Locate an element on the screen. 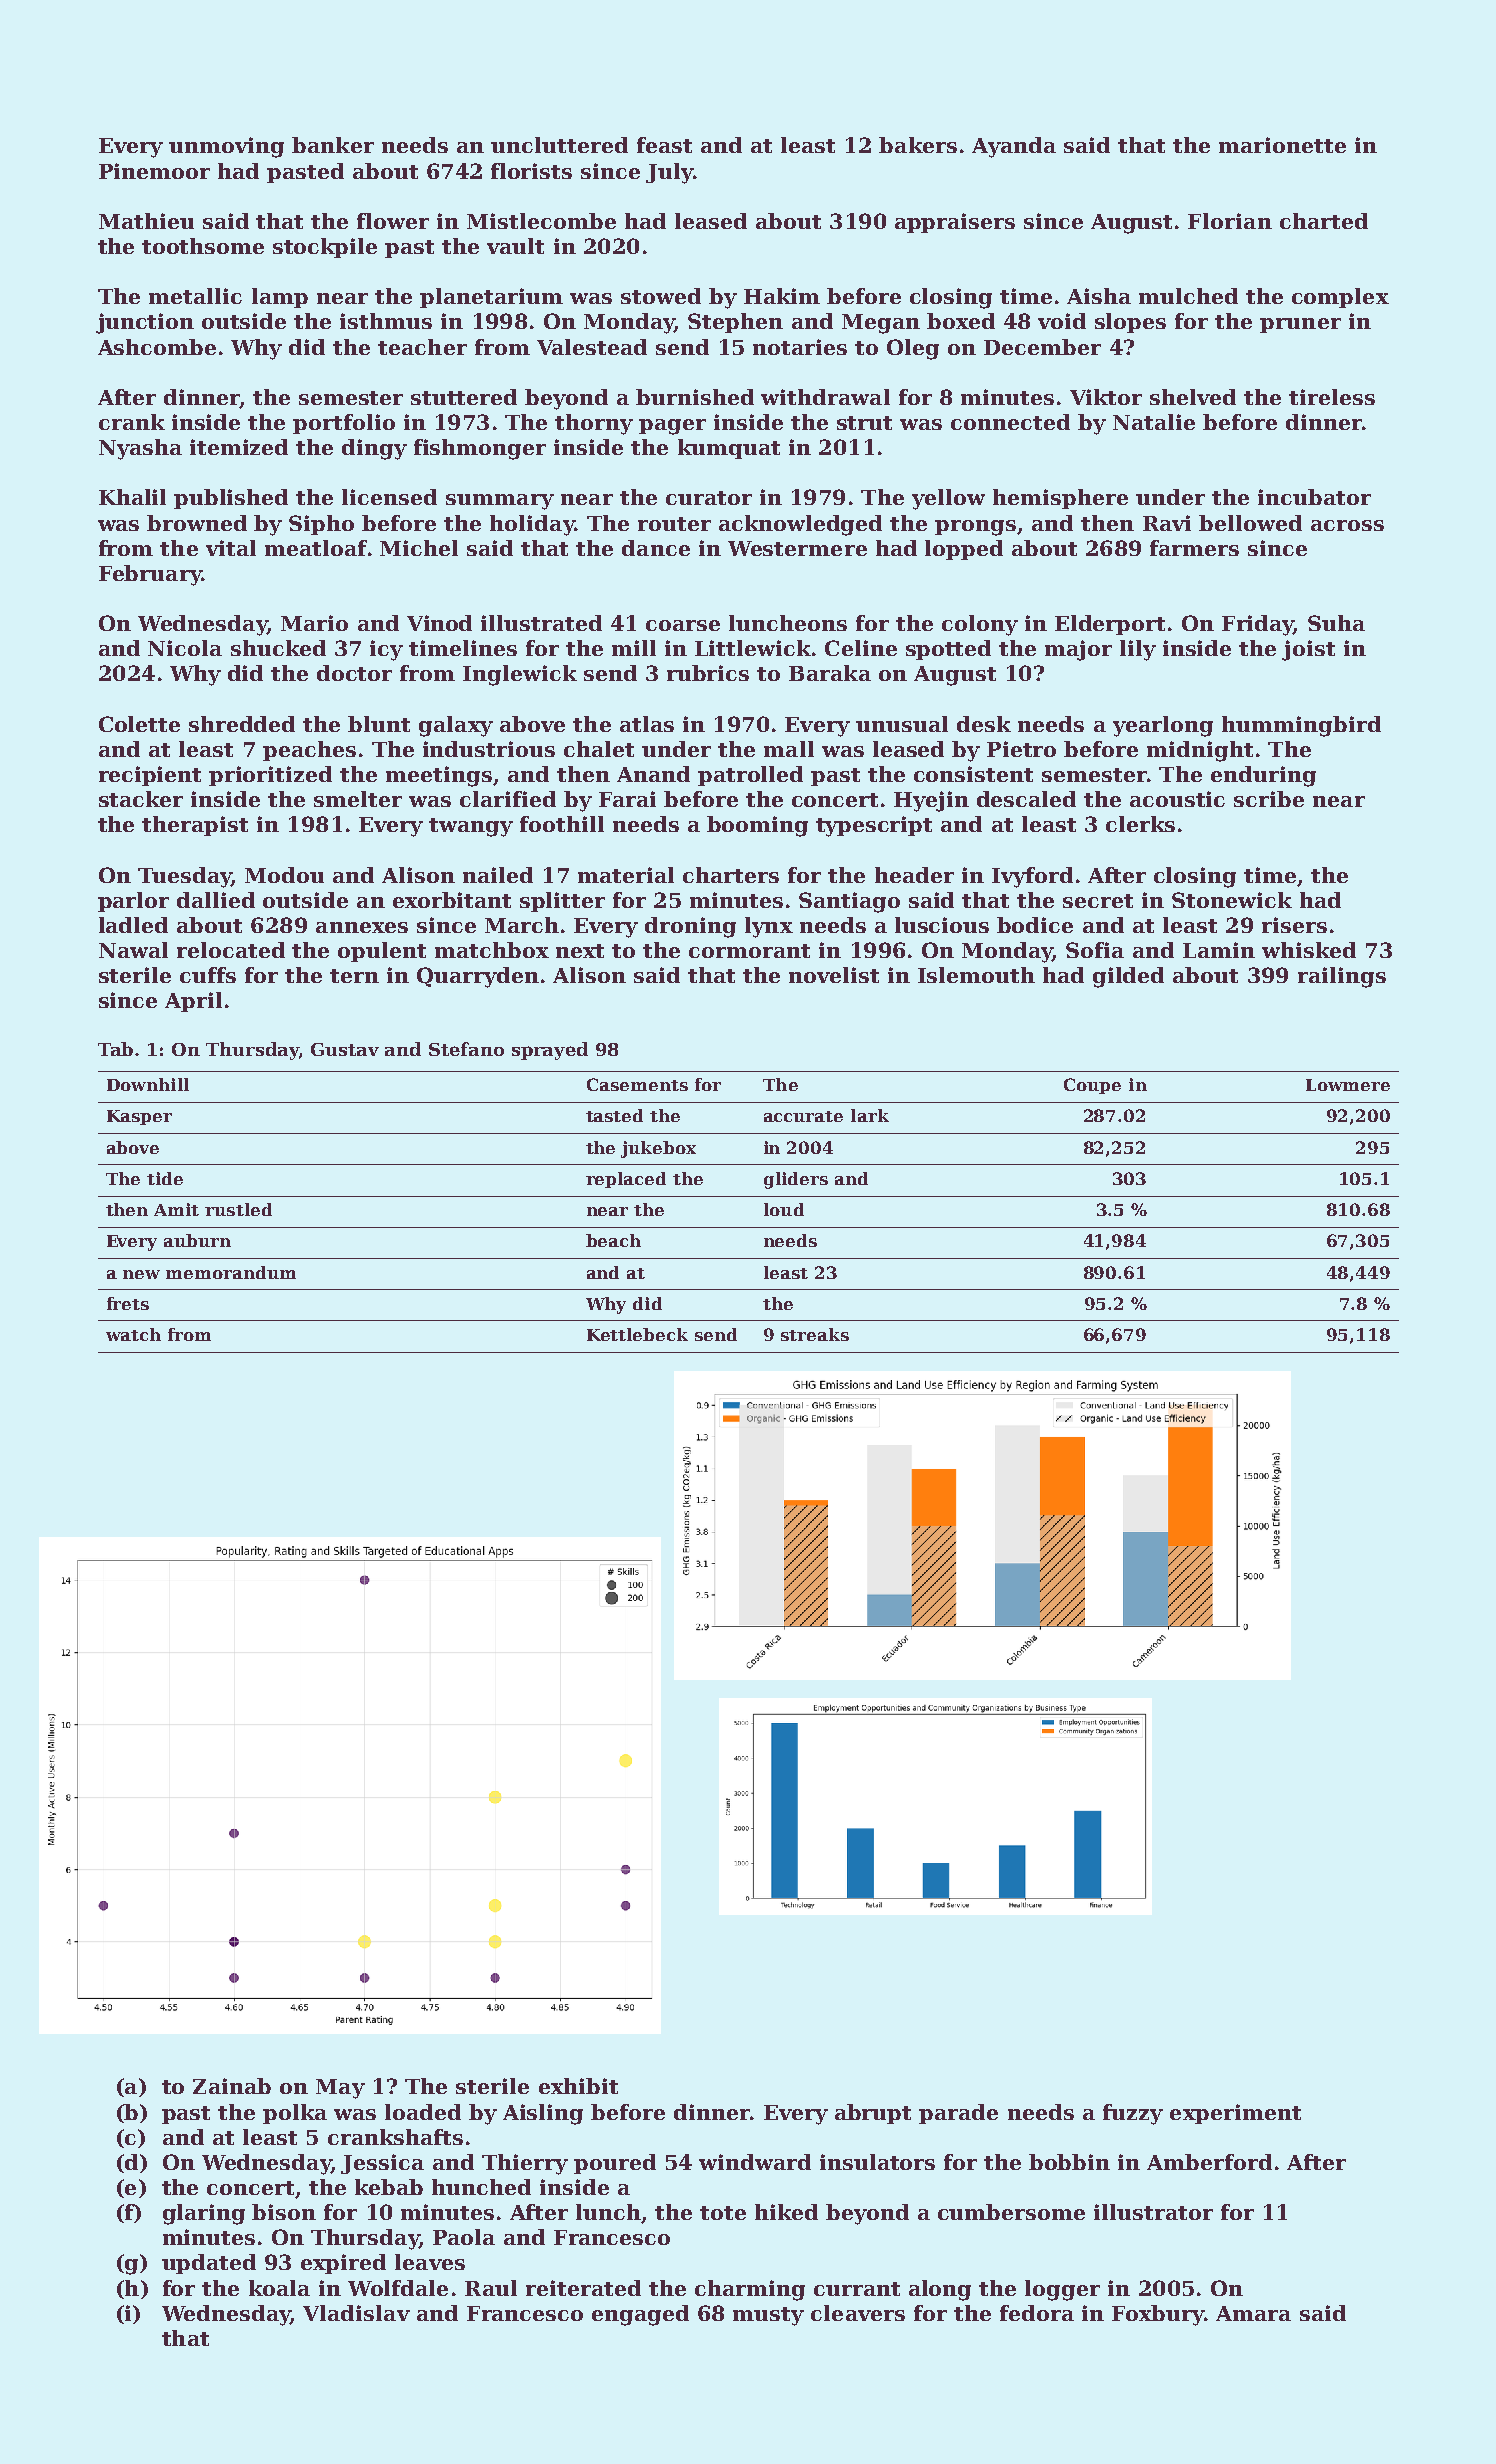 Image resolution: width=1496 pixels, height=2464 pixels. Pinemoor is located at coordinates (154, 171).
